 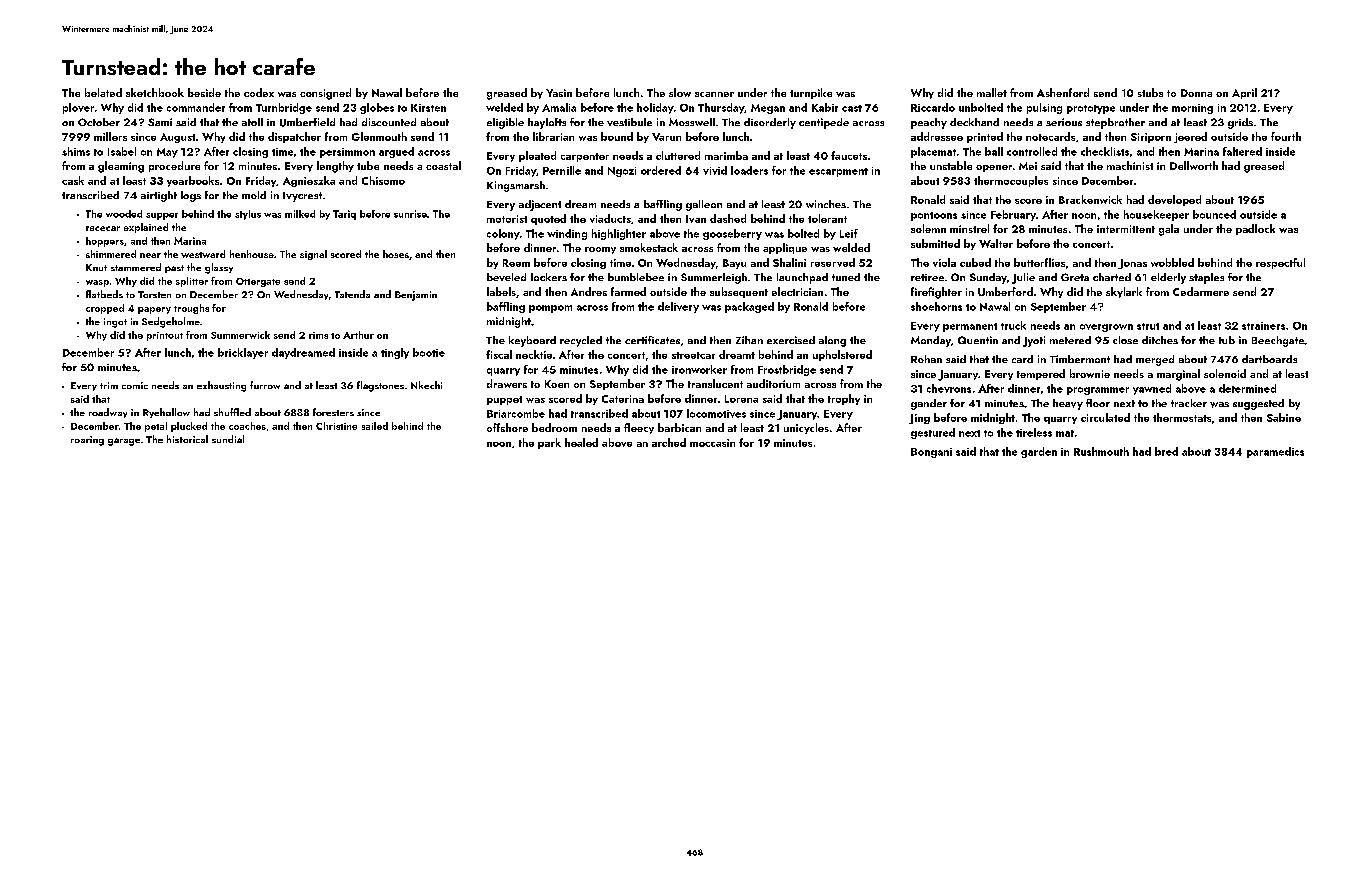 What do you see at coordinates (1201, 291) in the image?
I see `Cedarmere` at bounding box center [1201, 291].
